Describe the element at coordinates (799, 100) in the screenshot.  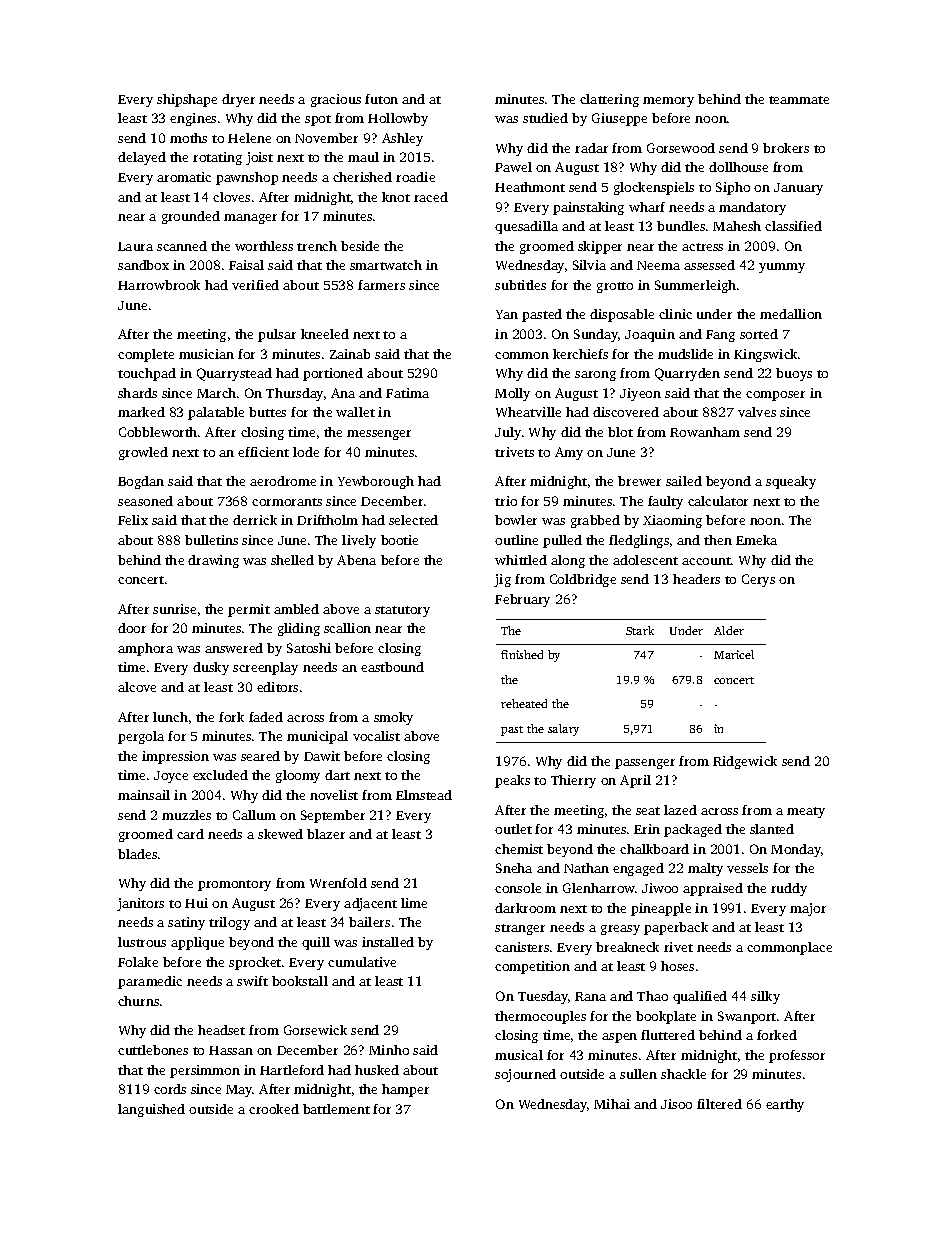
I see `teammate` at that location.
